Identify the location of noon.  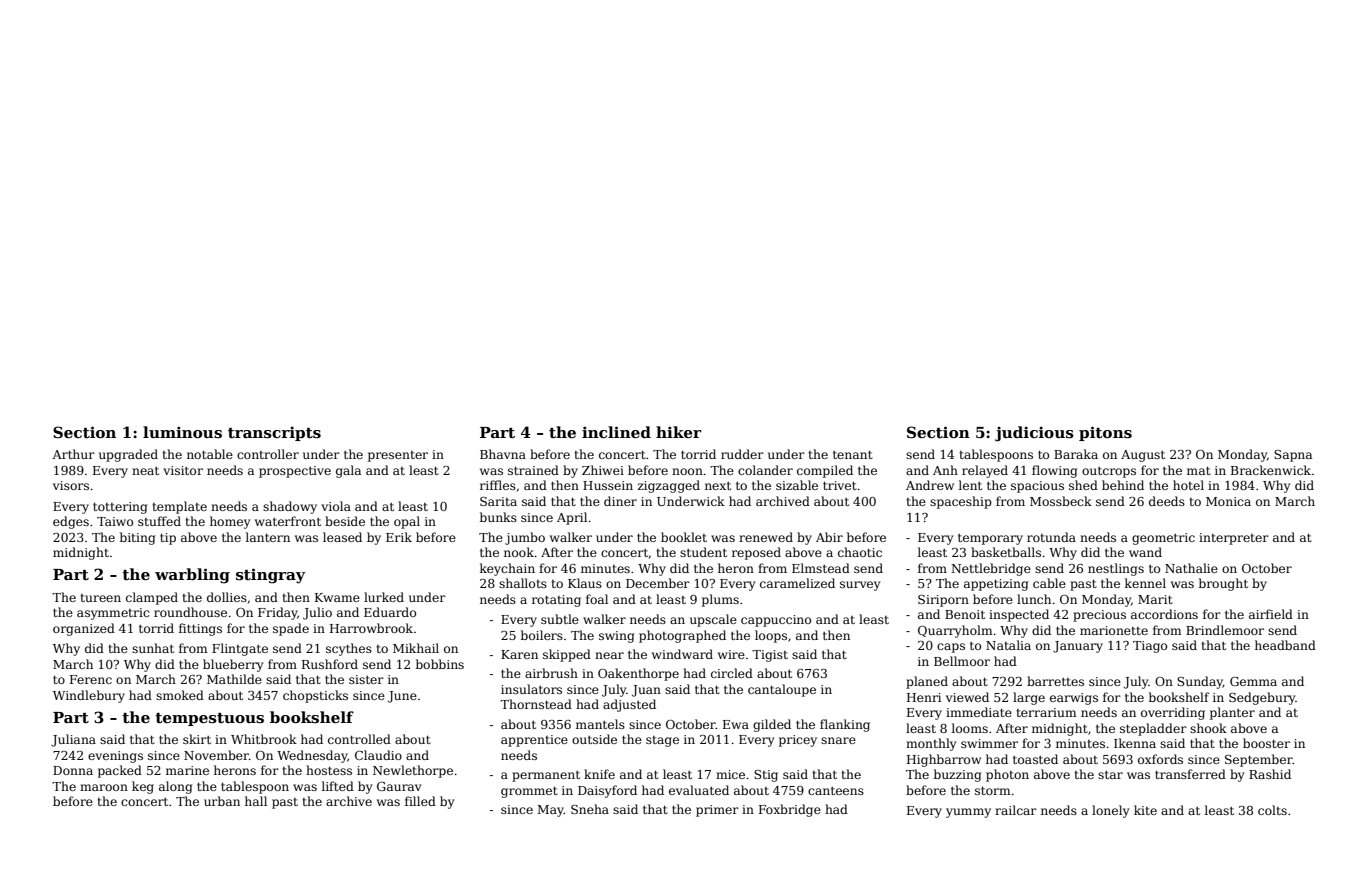
(687, 471).
